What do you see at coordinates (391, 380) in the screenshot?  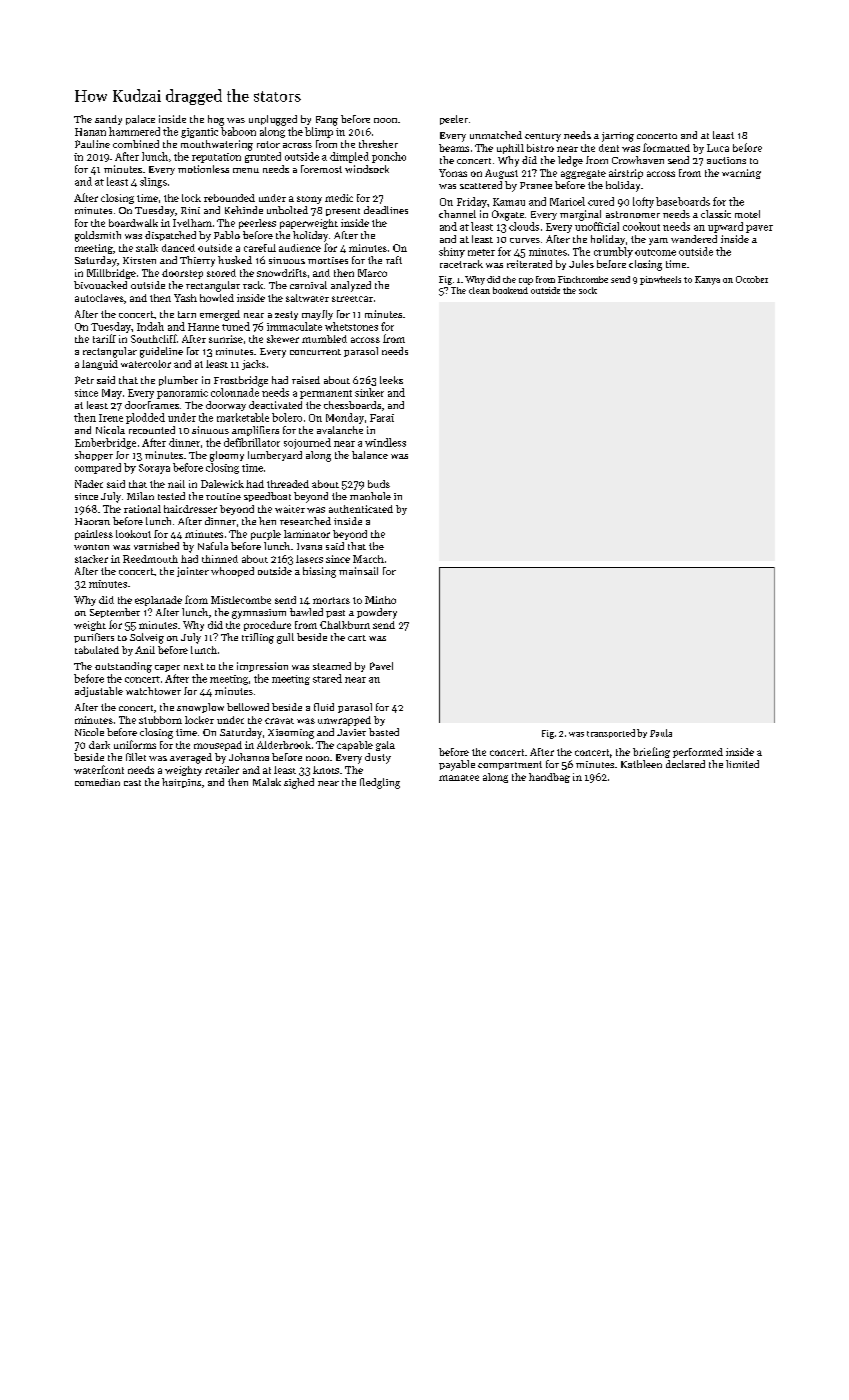 I see `leeks` at bounding box center [391, 380].
